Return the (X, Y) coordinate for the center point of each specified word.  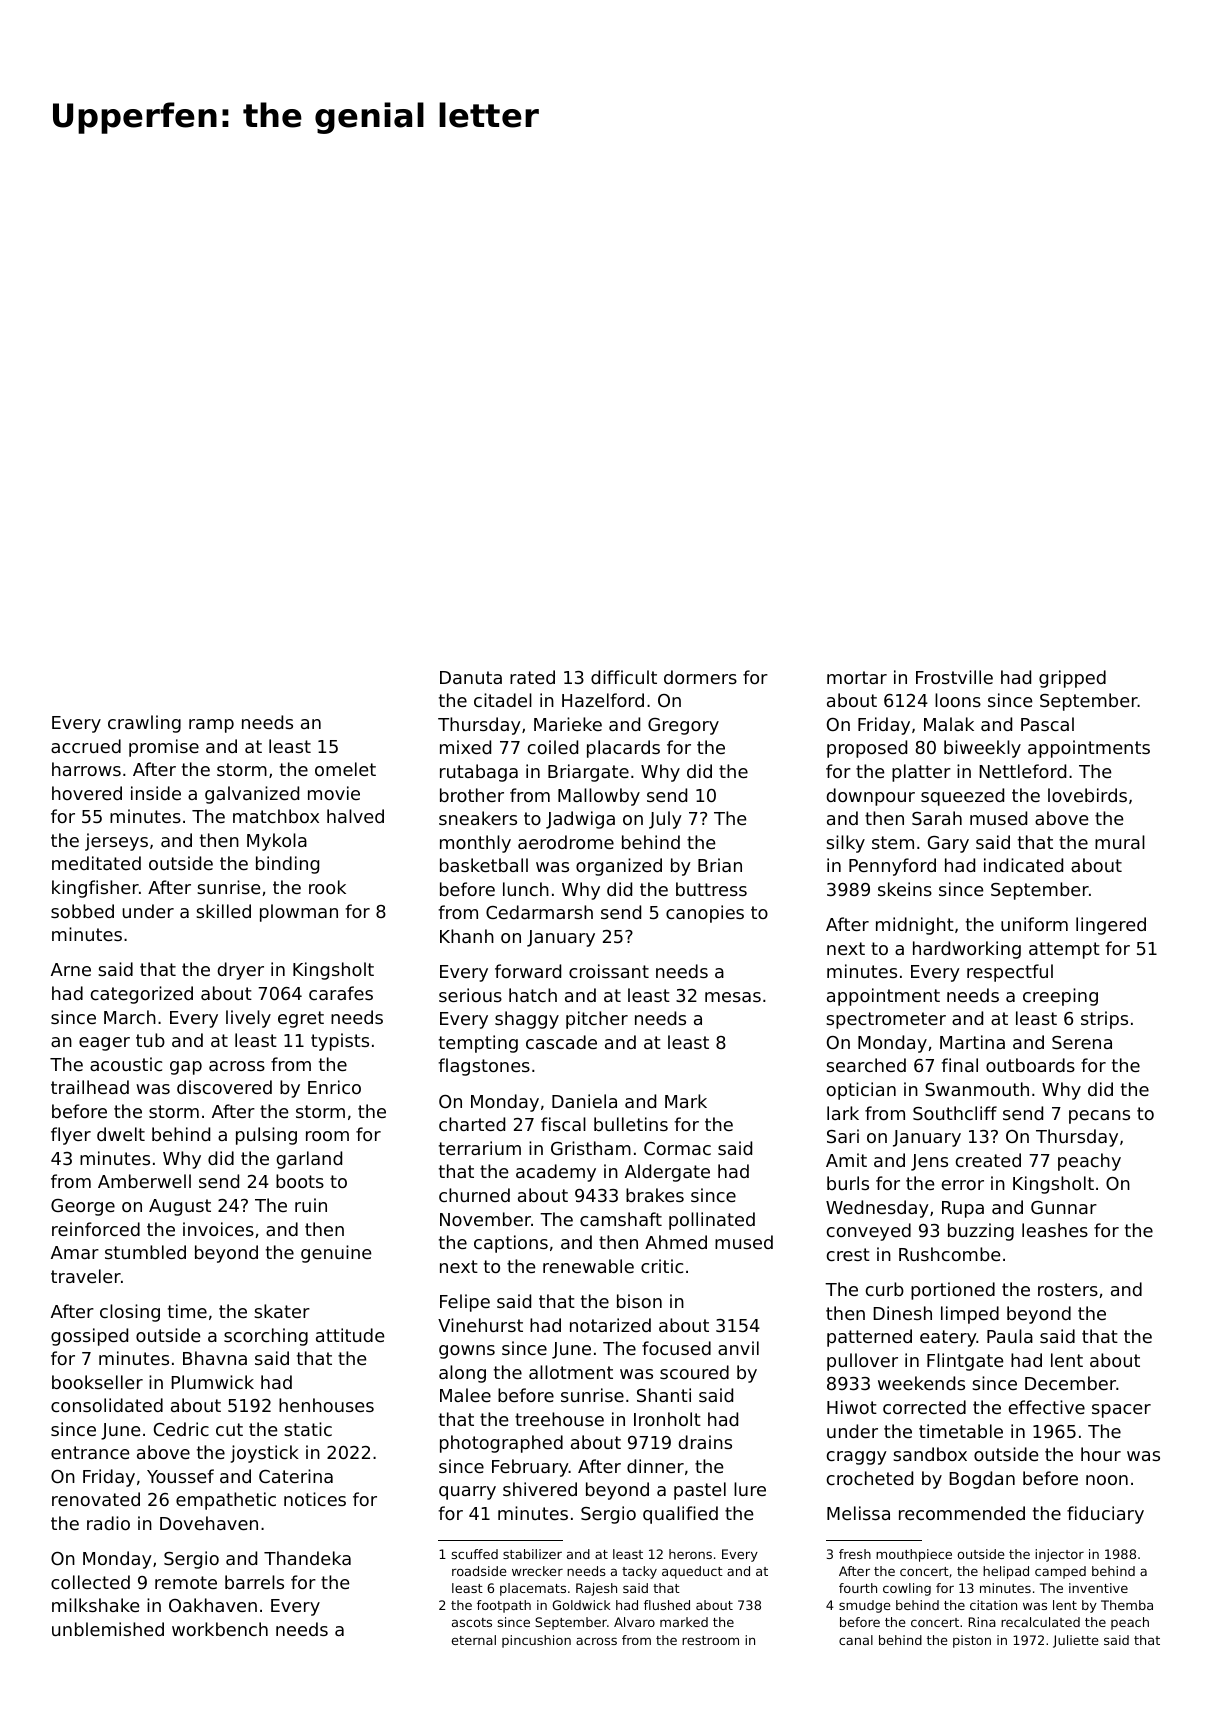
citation (993, 1605)
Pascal (1047, 724)
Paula (1010, 1336)
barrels (254, 1582)
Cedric (181, 1429)
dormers (700, 677)
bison (639, 1301)
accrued (86, 746)
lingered (1111, 926)
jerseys (116, 842)
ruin (311, 1205)
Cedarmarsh (539, 912)
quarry (467, 1493)
